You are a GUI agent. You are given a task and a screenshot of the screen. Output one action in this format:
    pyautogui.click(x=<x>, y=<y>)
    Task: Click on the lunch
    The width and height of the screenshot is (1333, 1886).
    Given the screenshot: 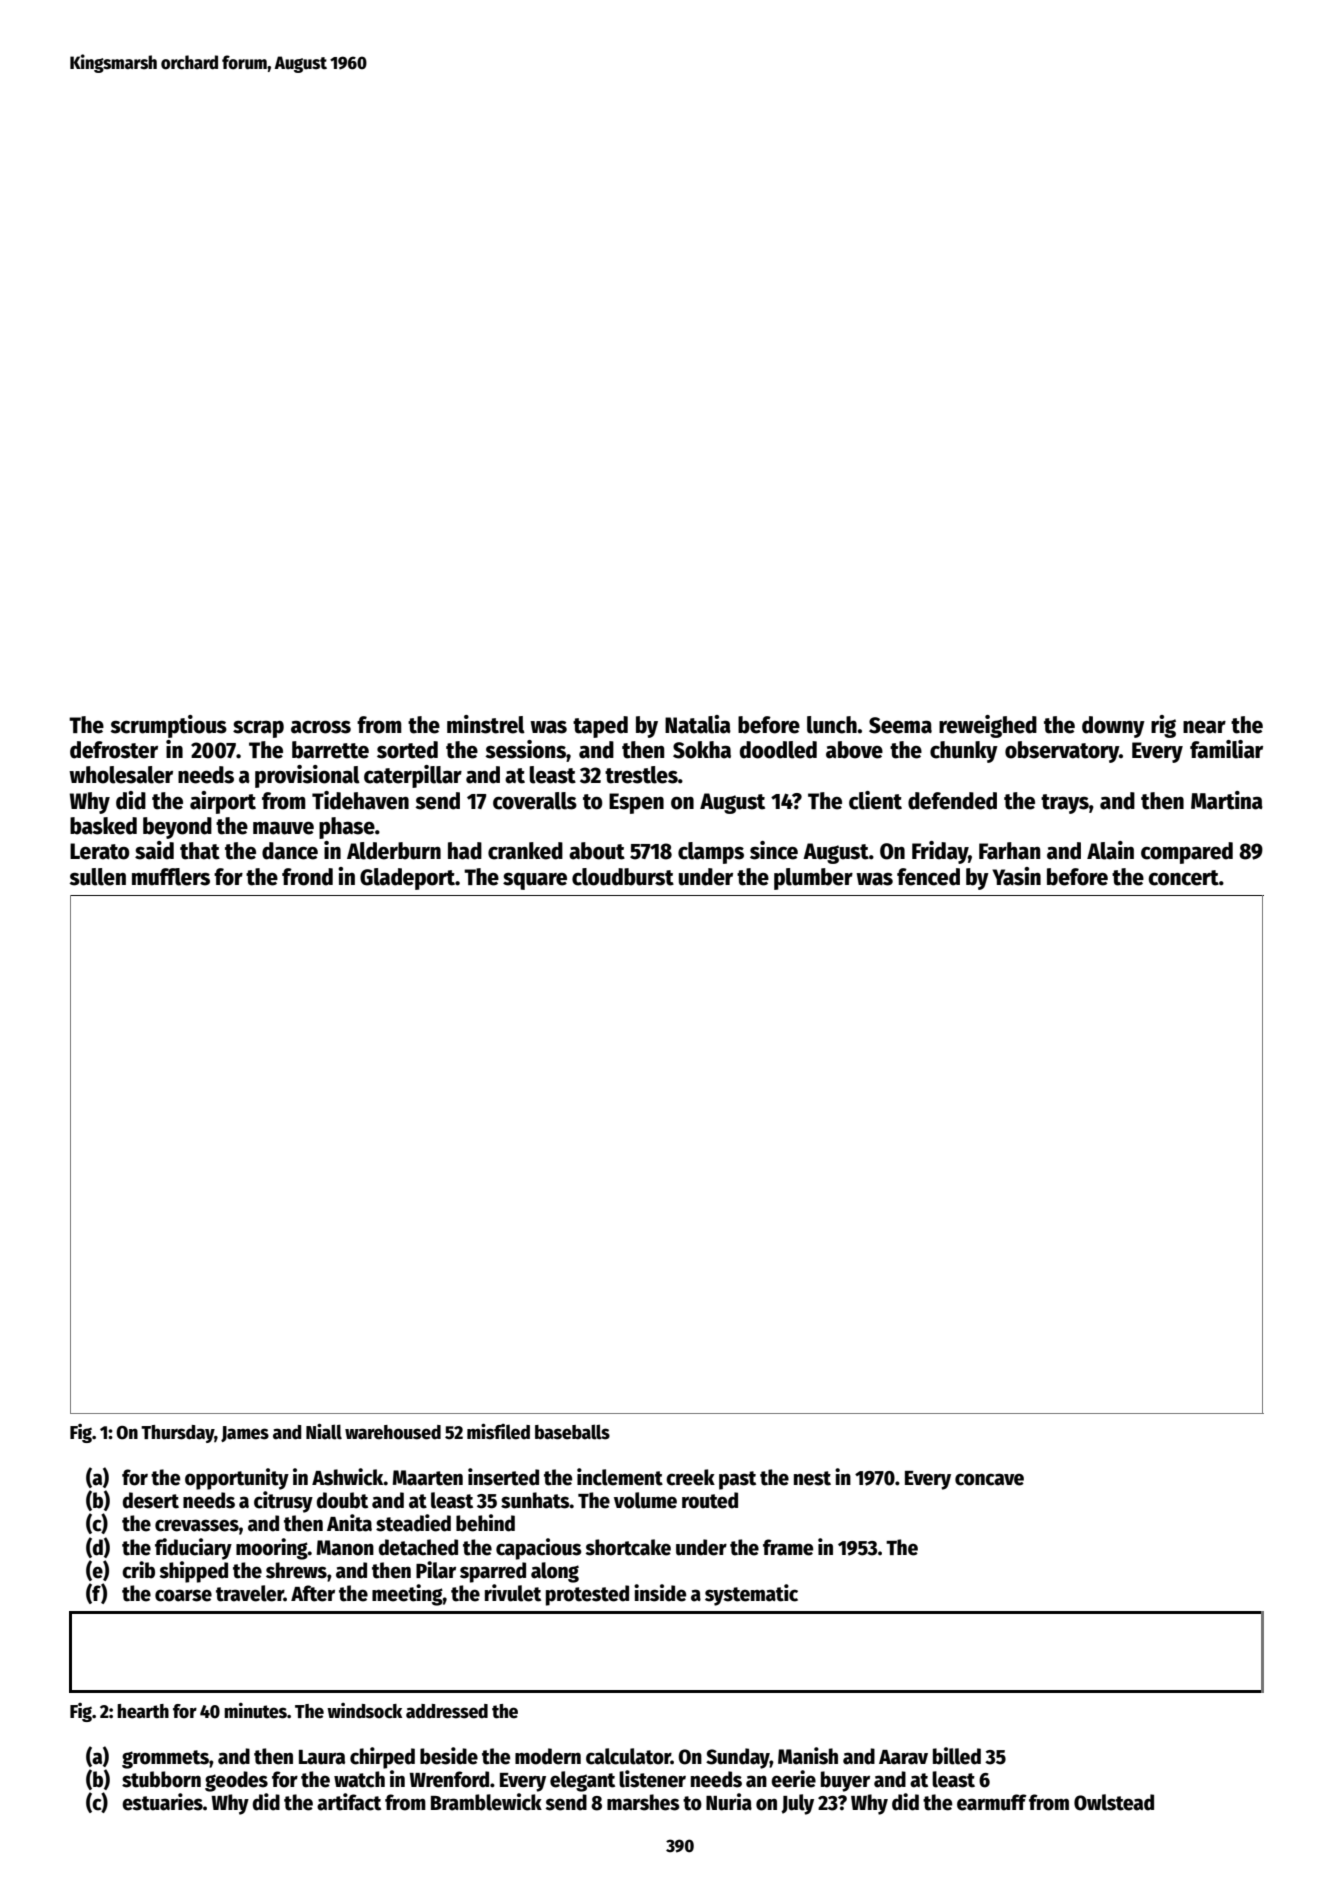 What is the action you would take?
    pyautogui.click(x=832, y=725)
